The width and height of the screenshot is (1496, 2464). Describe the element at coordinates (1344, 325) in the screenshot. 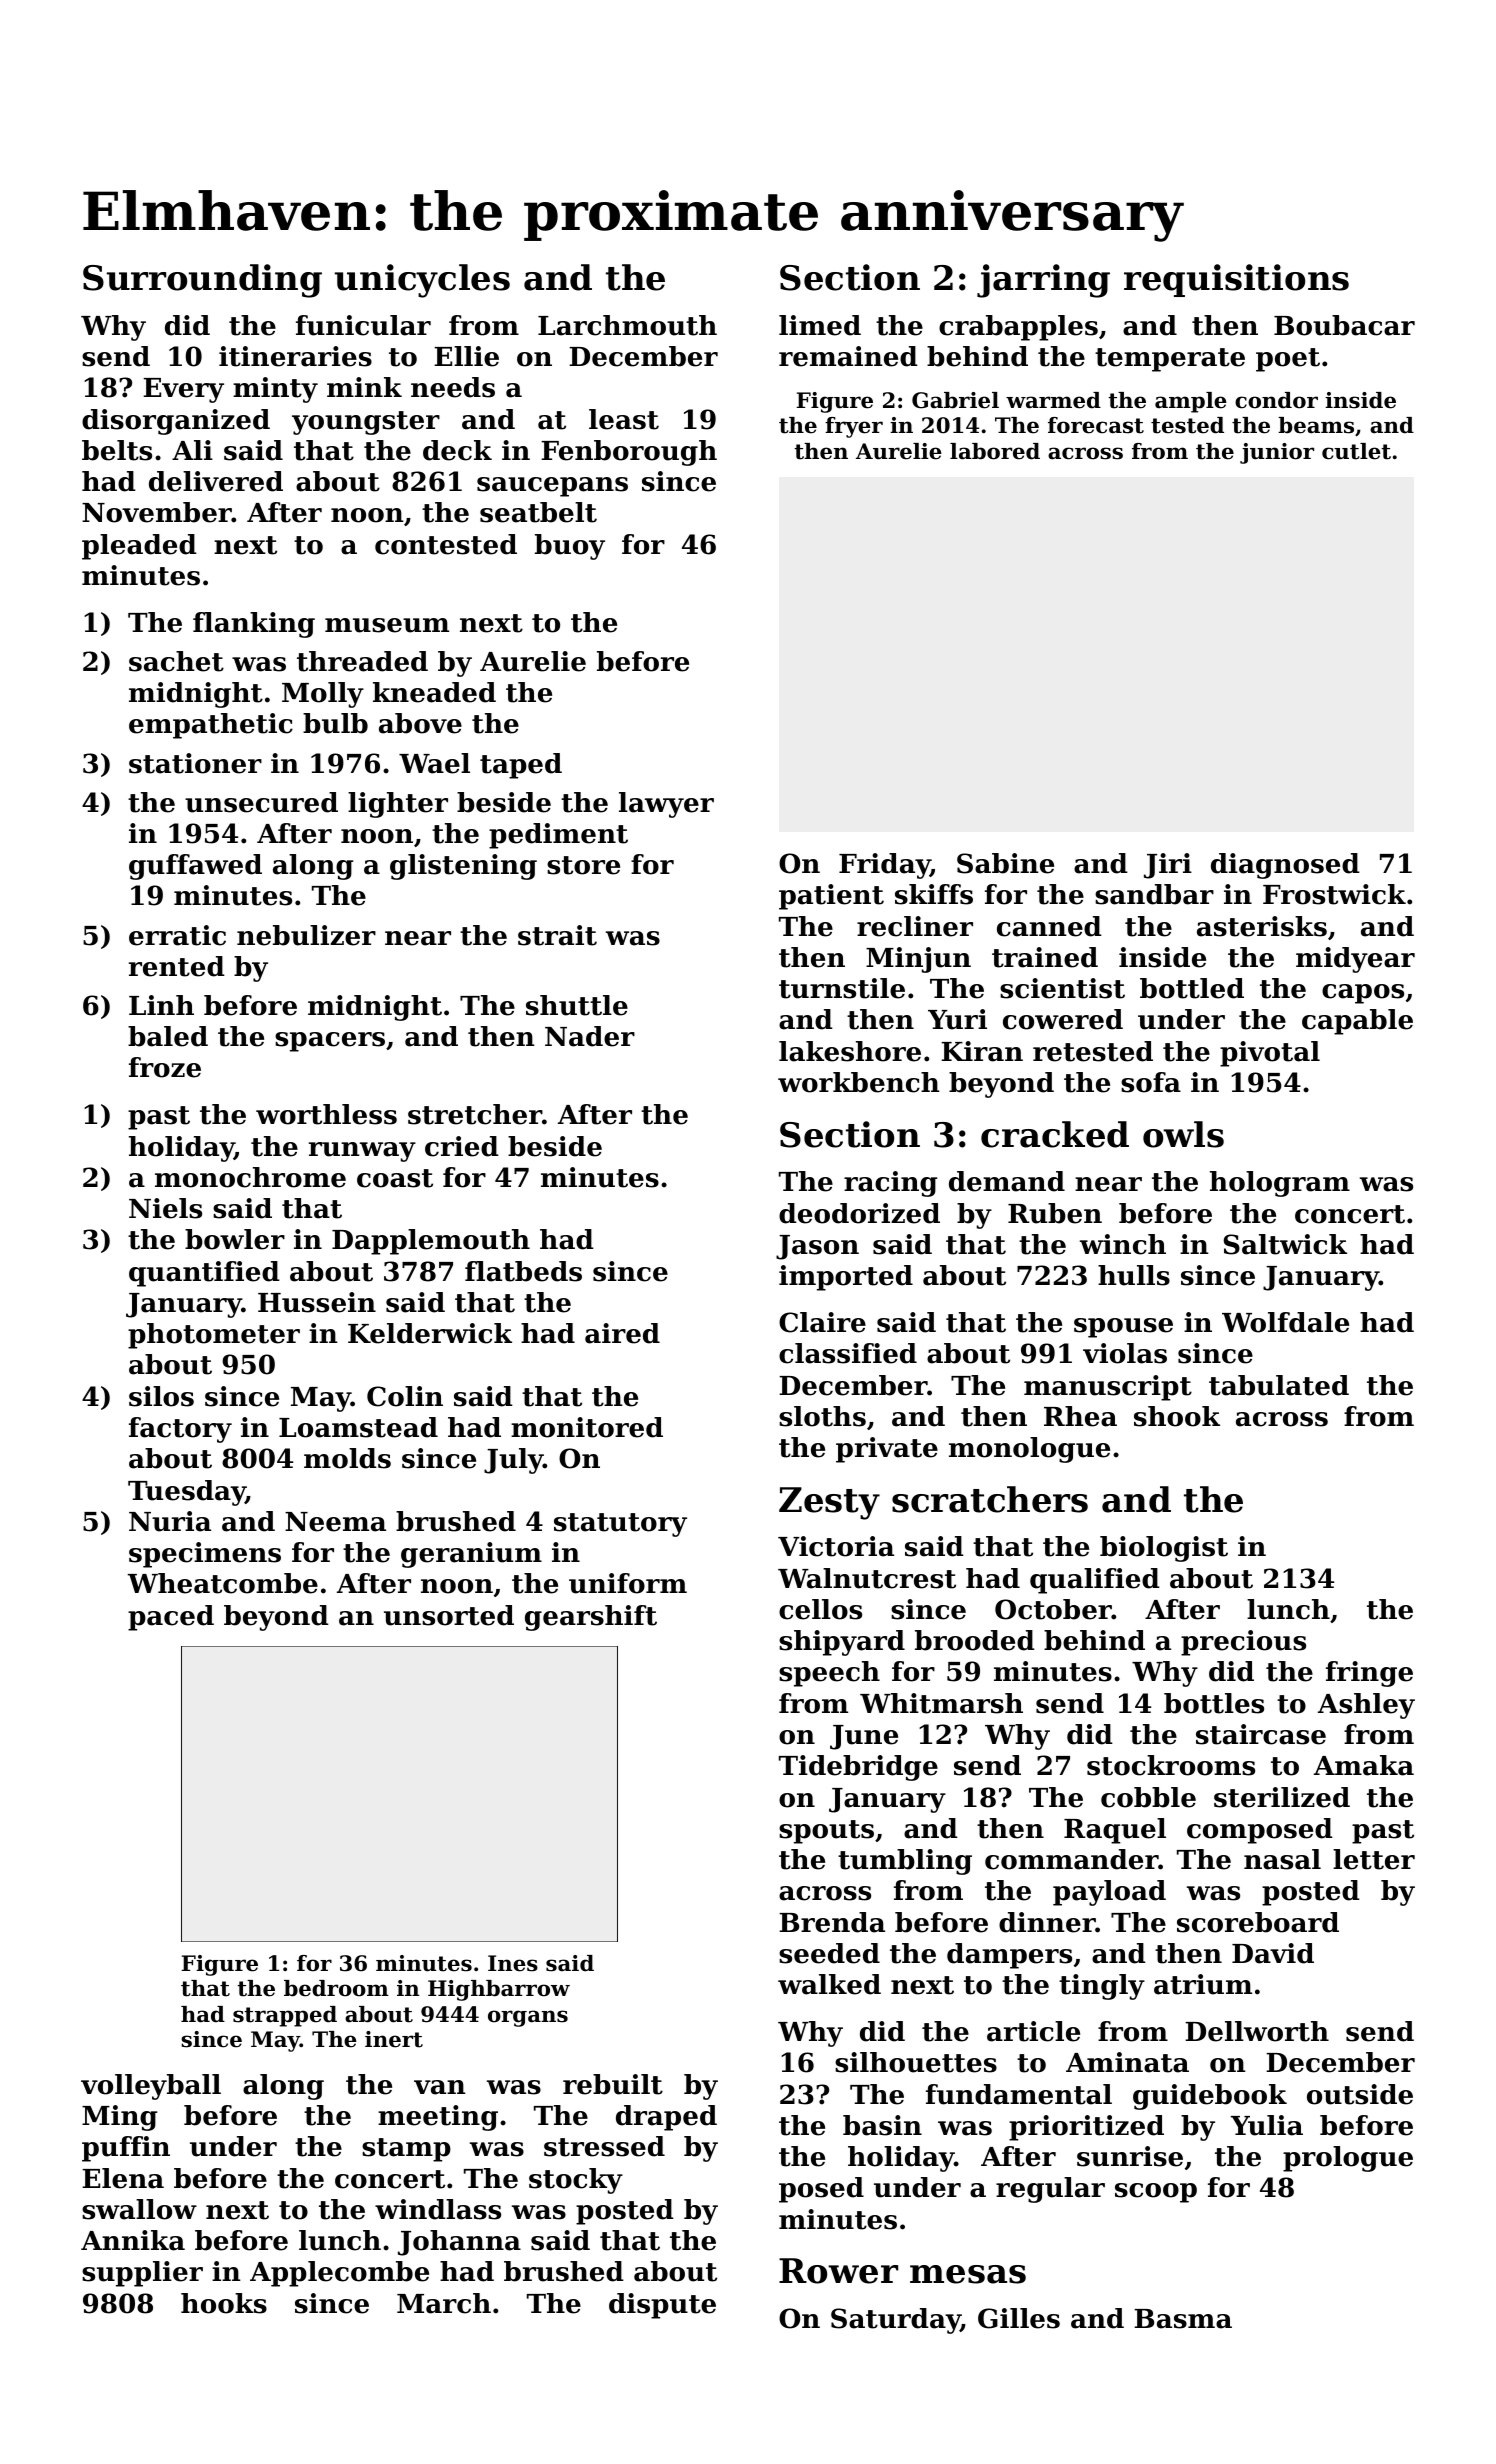

I see `Boubacar` at that location.
